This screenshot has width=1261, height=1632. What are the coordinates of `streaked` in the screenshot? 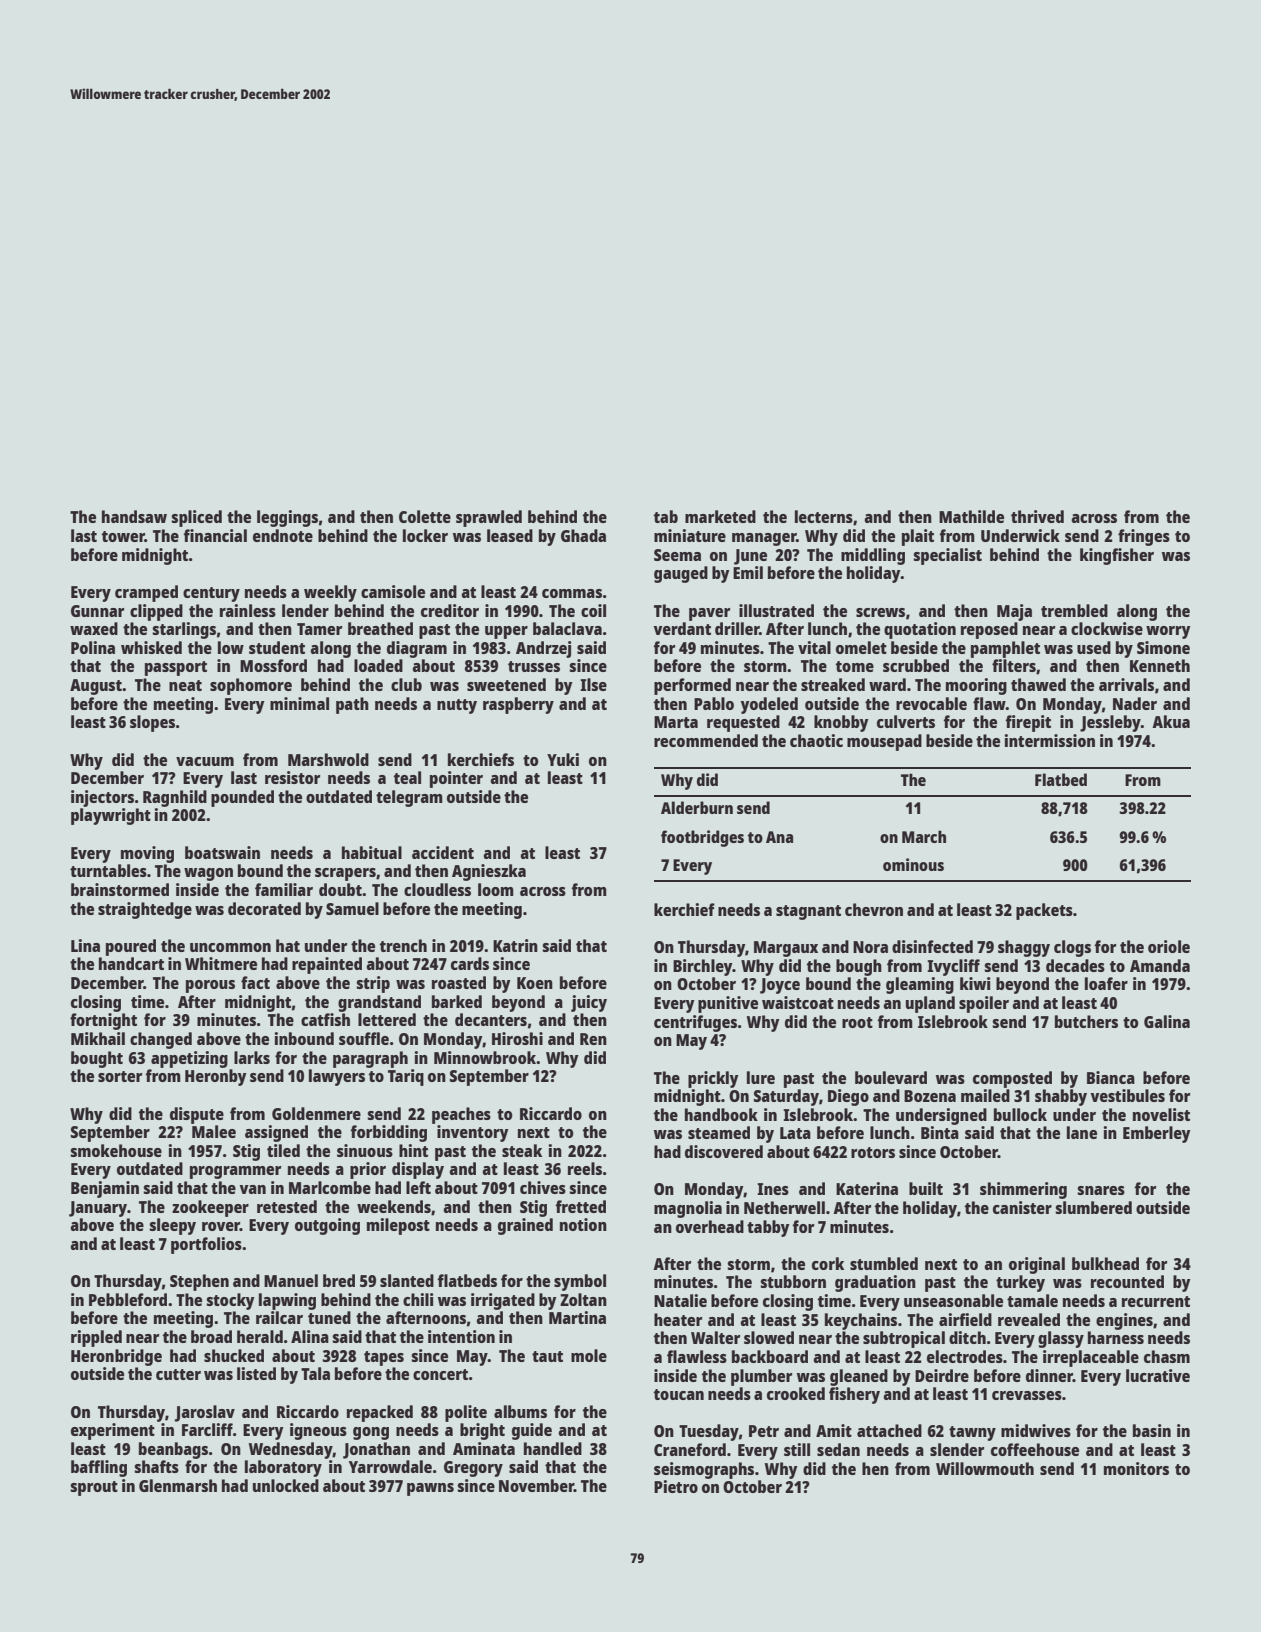 It's located at (833, 684).
